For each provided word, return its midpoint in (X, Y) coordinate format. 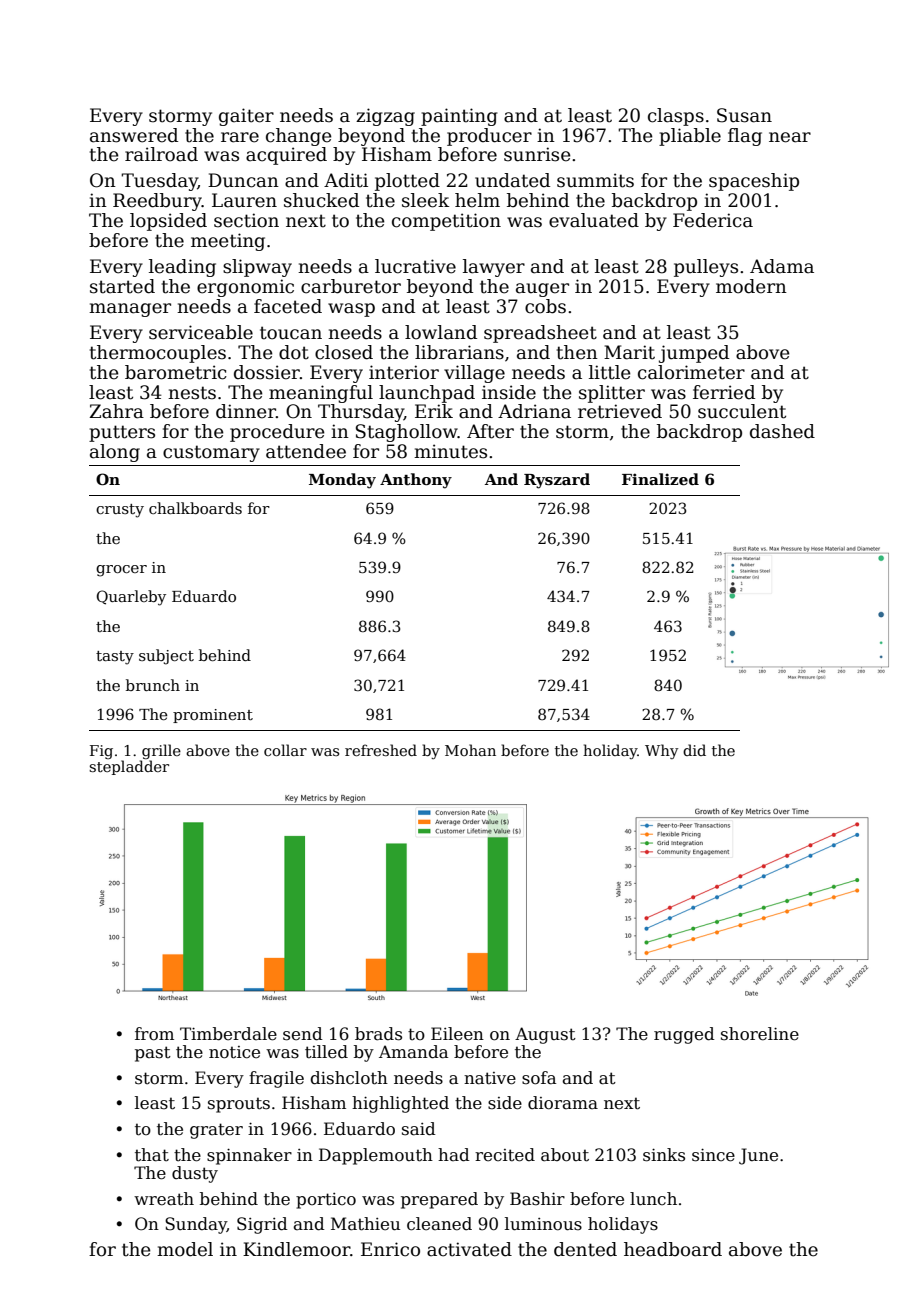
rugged (684, 1035)
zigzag (385, 117)
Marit (629, 352)
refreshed (381, 750)
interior (404, 372)
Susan (744, 115)
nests (192, 393)
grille (161, 751)
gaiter (246, 117)
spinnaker (249, 1156)
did (694, 750)
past (153, 1054)
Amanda (413, 1052)
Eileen (457, 1034)
